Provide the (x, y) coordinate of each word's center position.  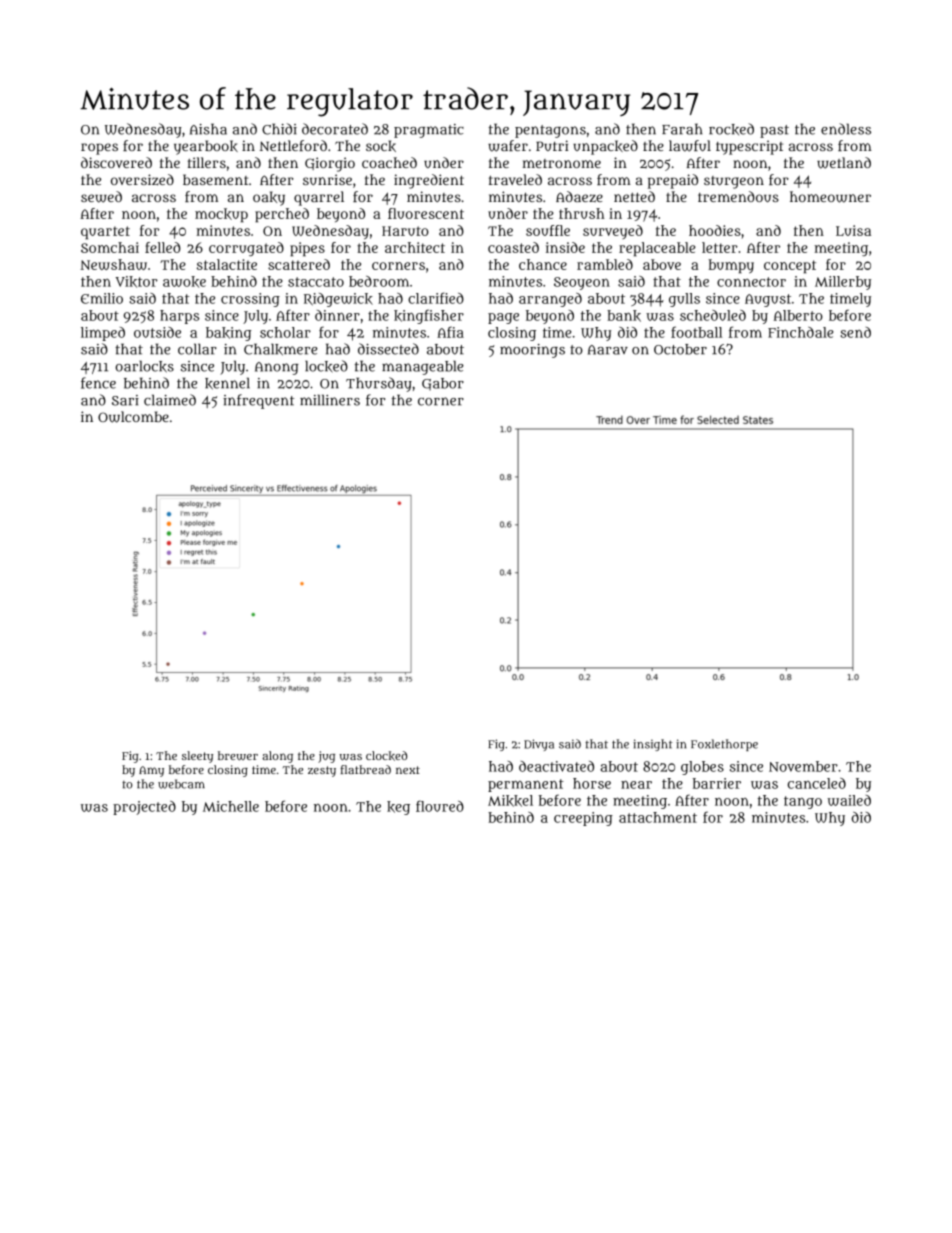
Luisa (853, 230)
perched (282, 215)
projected (144, 808)
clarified (436, 298)
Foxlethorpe (724, 745)
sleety (197, 757)
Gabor (443, 384)
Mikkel (510, 801)
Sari (125, 400)
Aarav (608, 350)
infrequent (258, 401)
